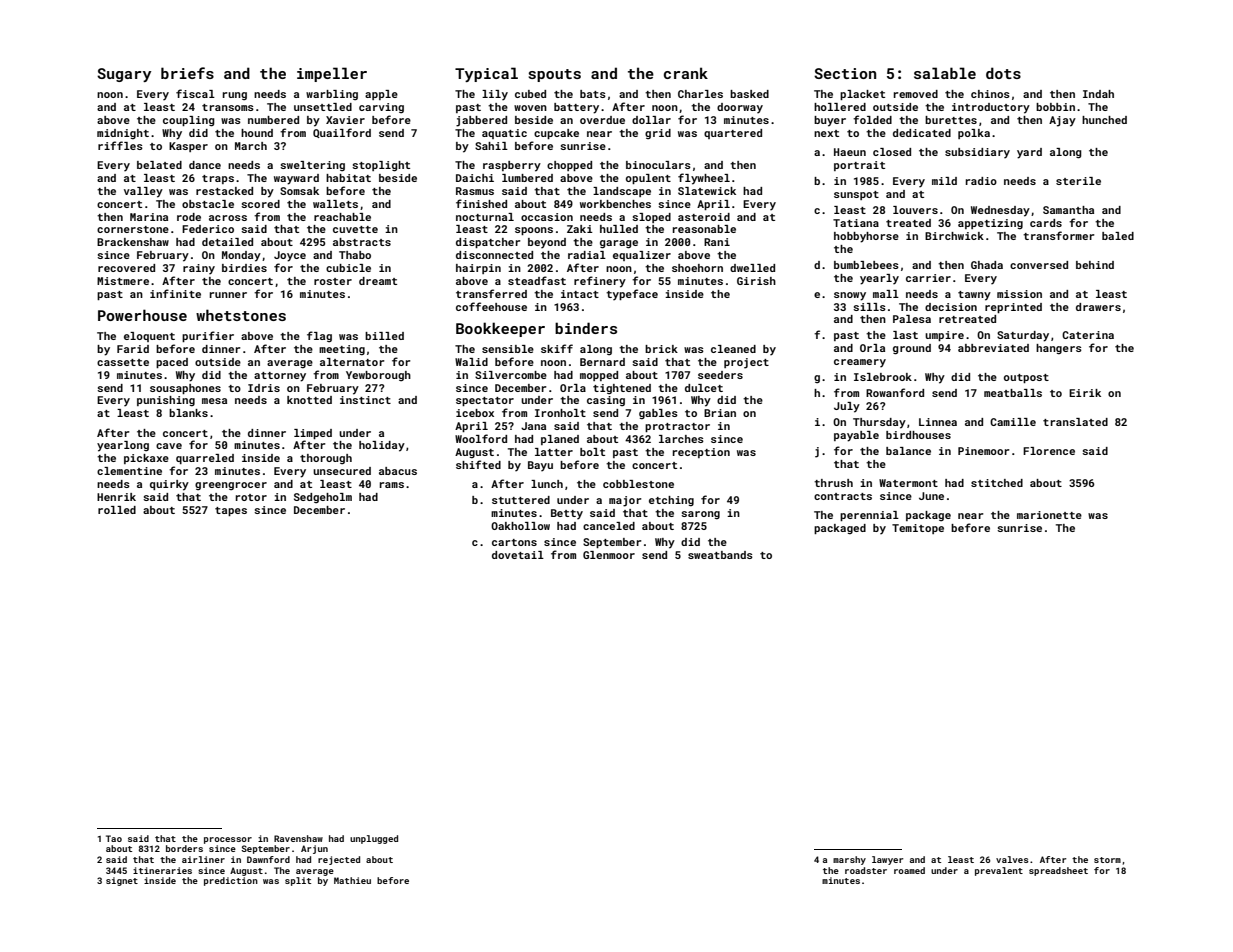 This image has width=1233, height=952. Describe the element at coordinates (475, 413) in the image. I see `icebox` at that location.
